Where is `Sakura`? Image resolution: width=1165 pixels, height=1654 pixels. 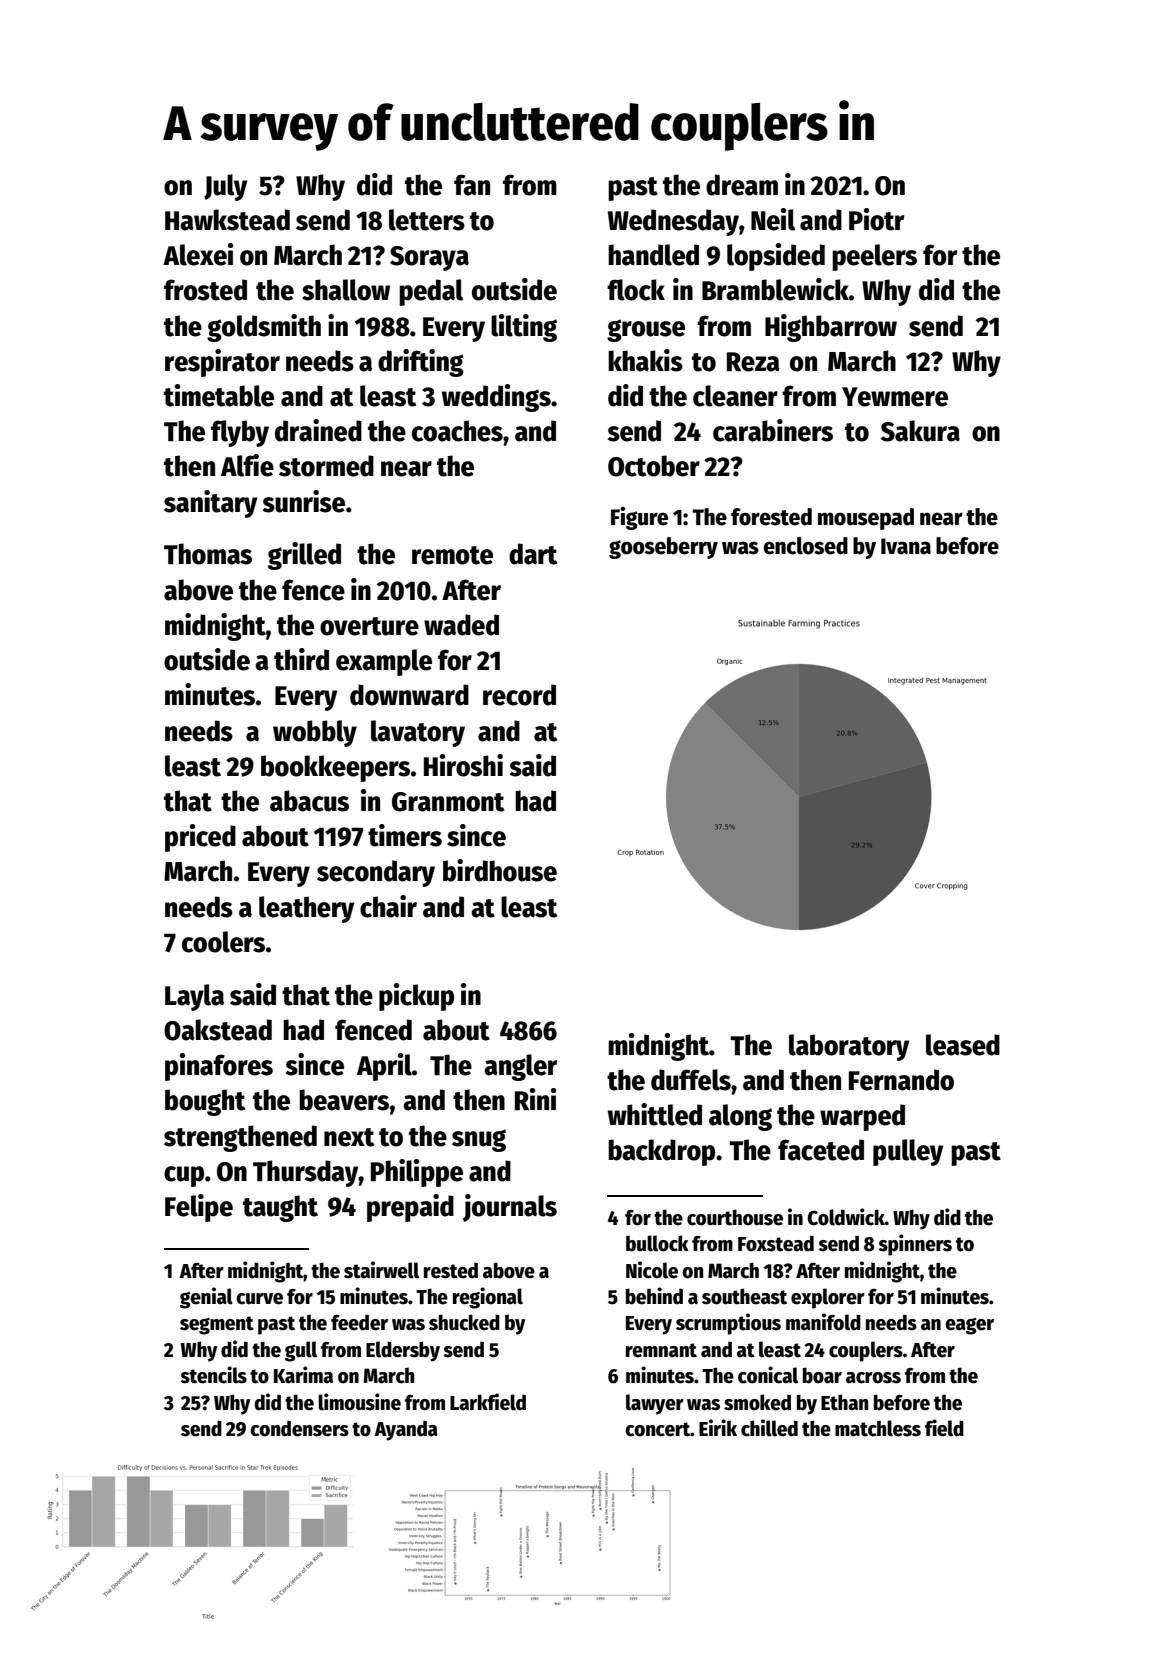 Sakura is located at coordinates (920, 431).
